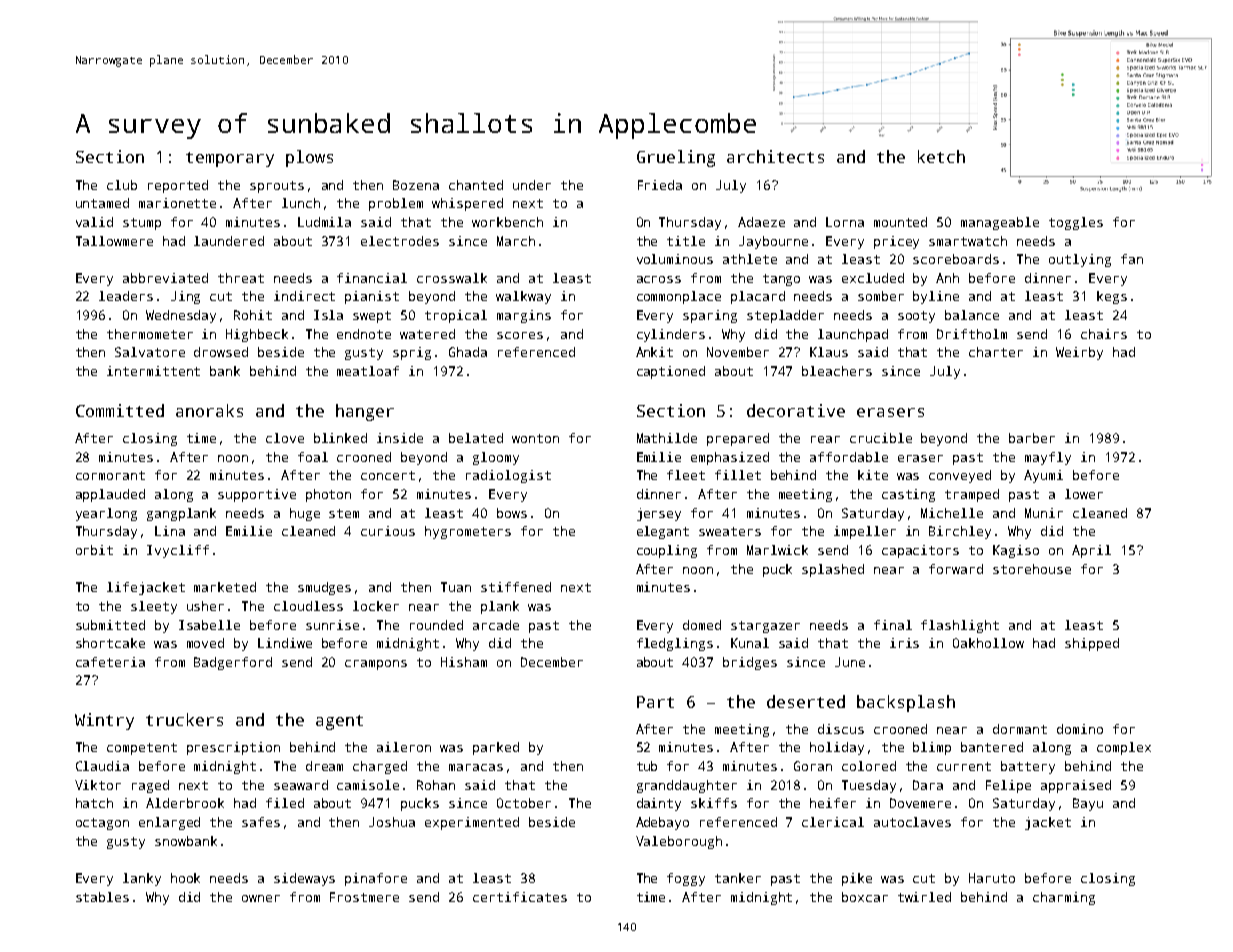  I want to click on sweaters, so click(730, 531).
